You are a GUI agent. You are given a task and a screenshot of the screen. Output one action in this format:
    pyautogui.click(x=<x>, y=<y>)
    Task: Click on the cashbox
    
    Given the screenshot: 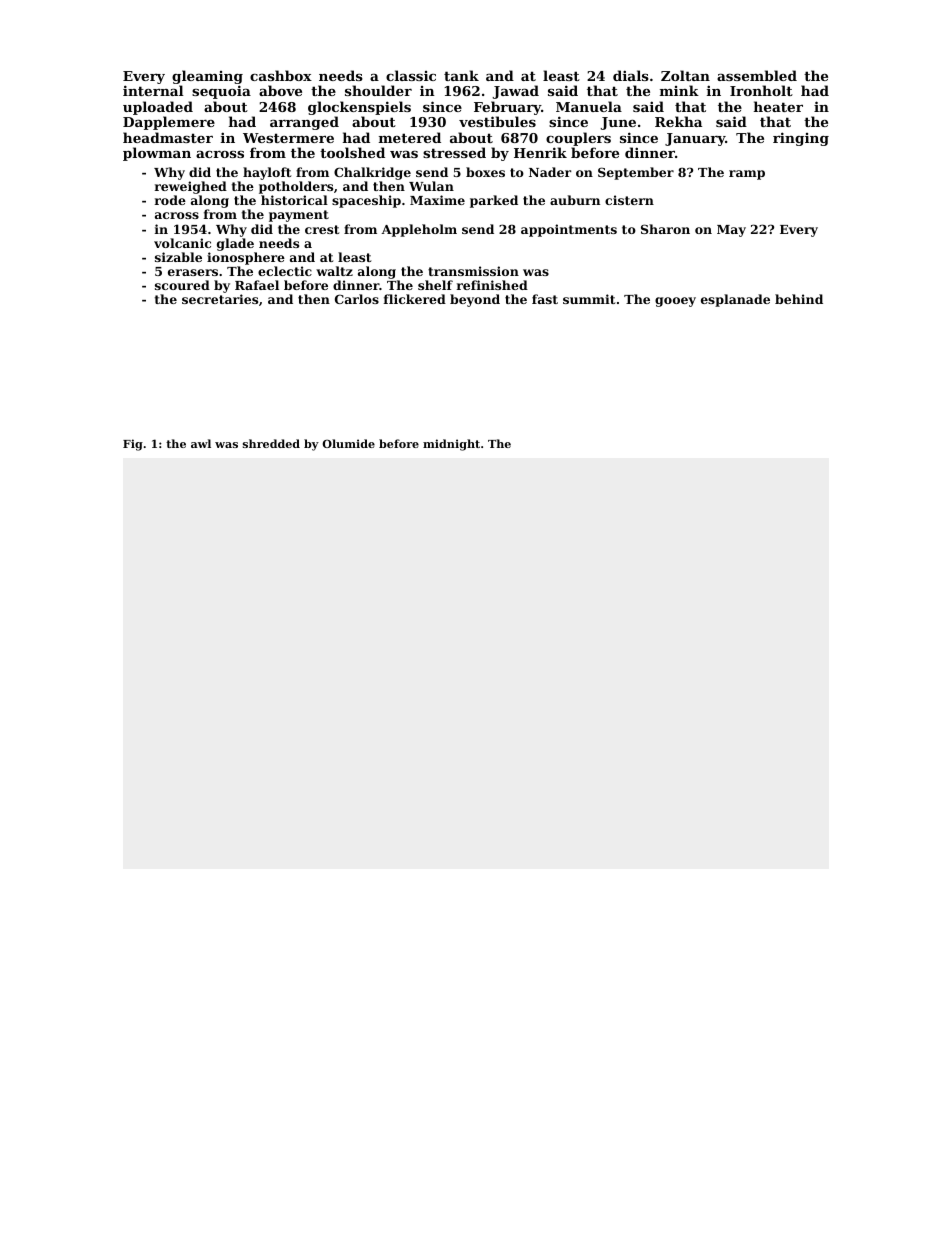 What is the action you would take?
    pyautogui.click(x=281, y=75)
